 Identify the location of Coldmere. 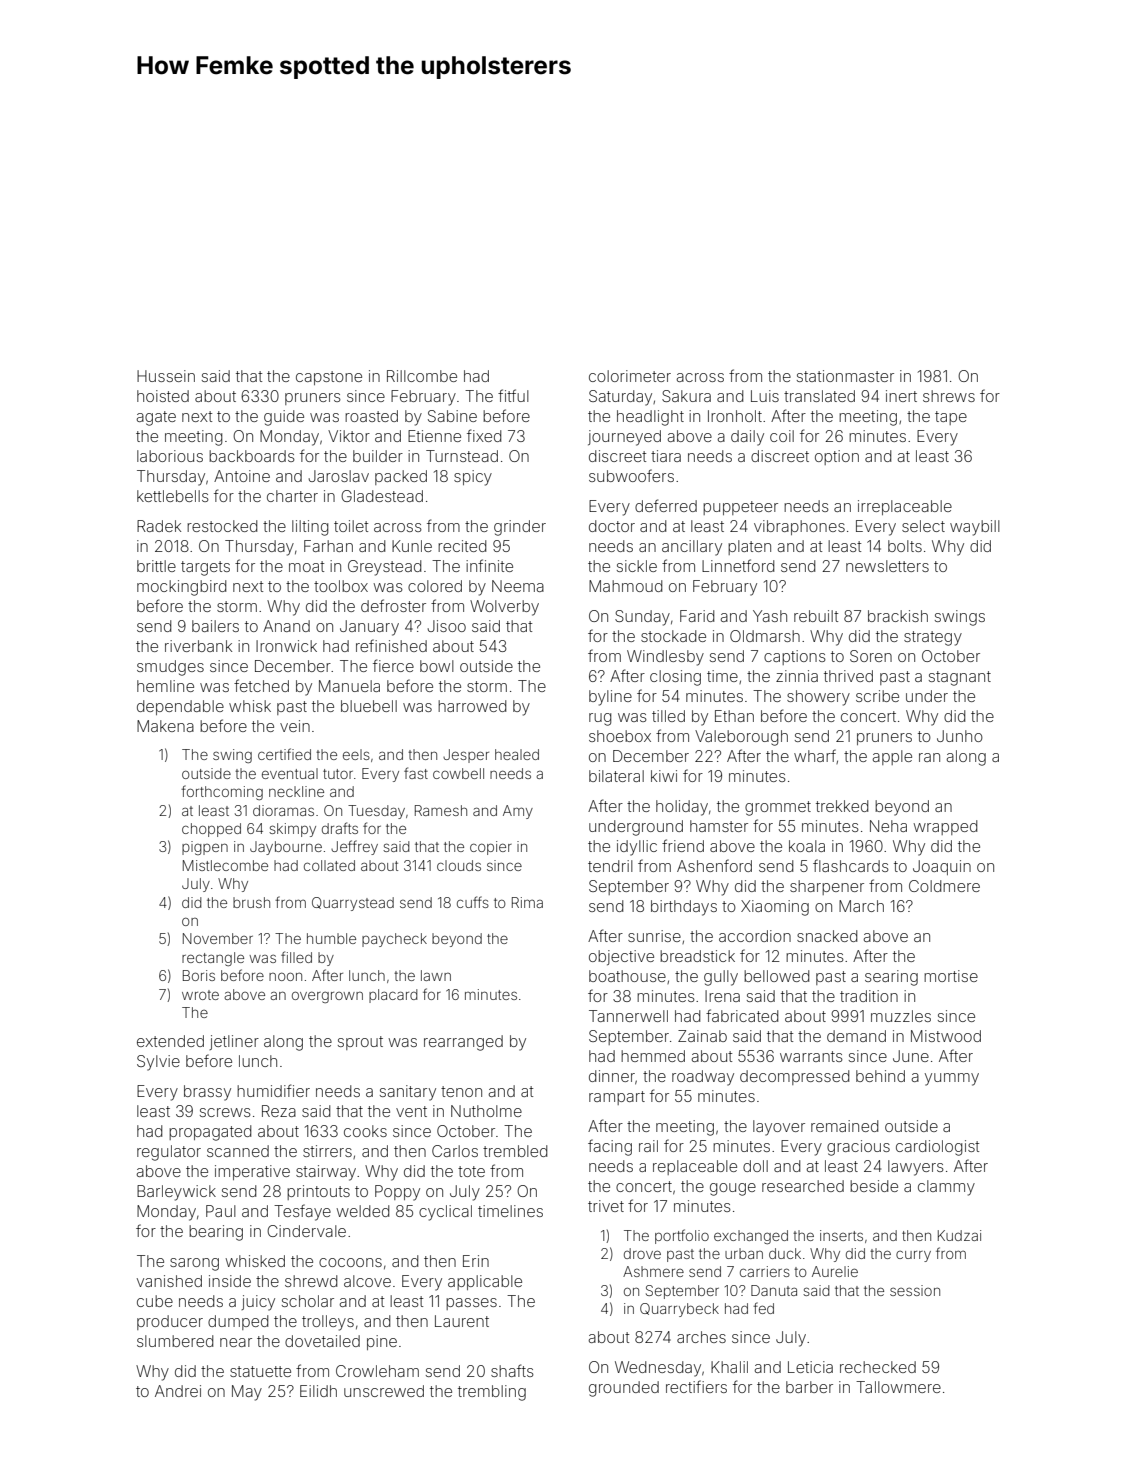
(944, 886).
